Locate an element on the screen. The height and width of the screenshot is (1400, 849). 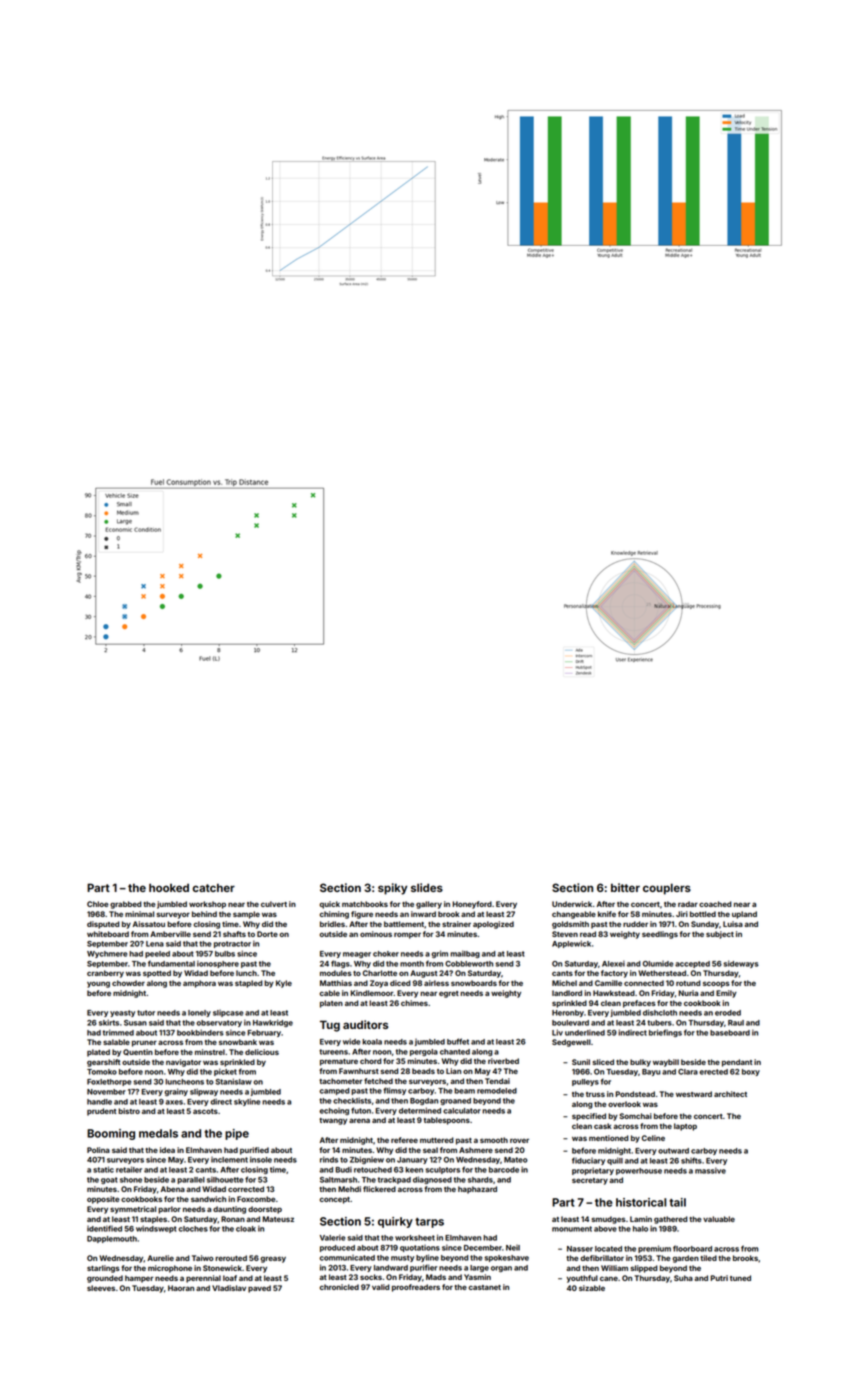
Hawkstead is located at coordinates (614, 993).
